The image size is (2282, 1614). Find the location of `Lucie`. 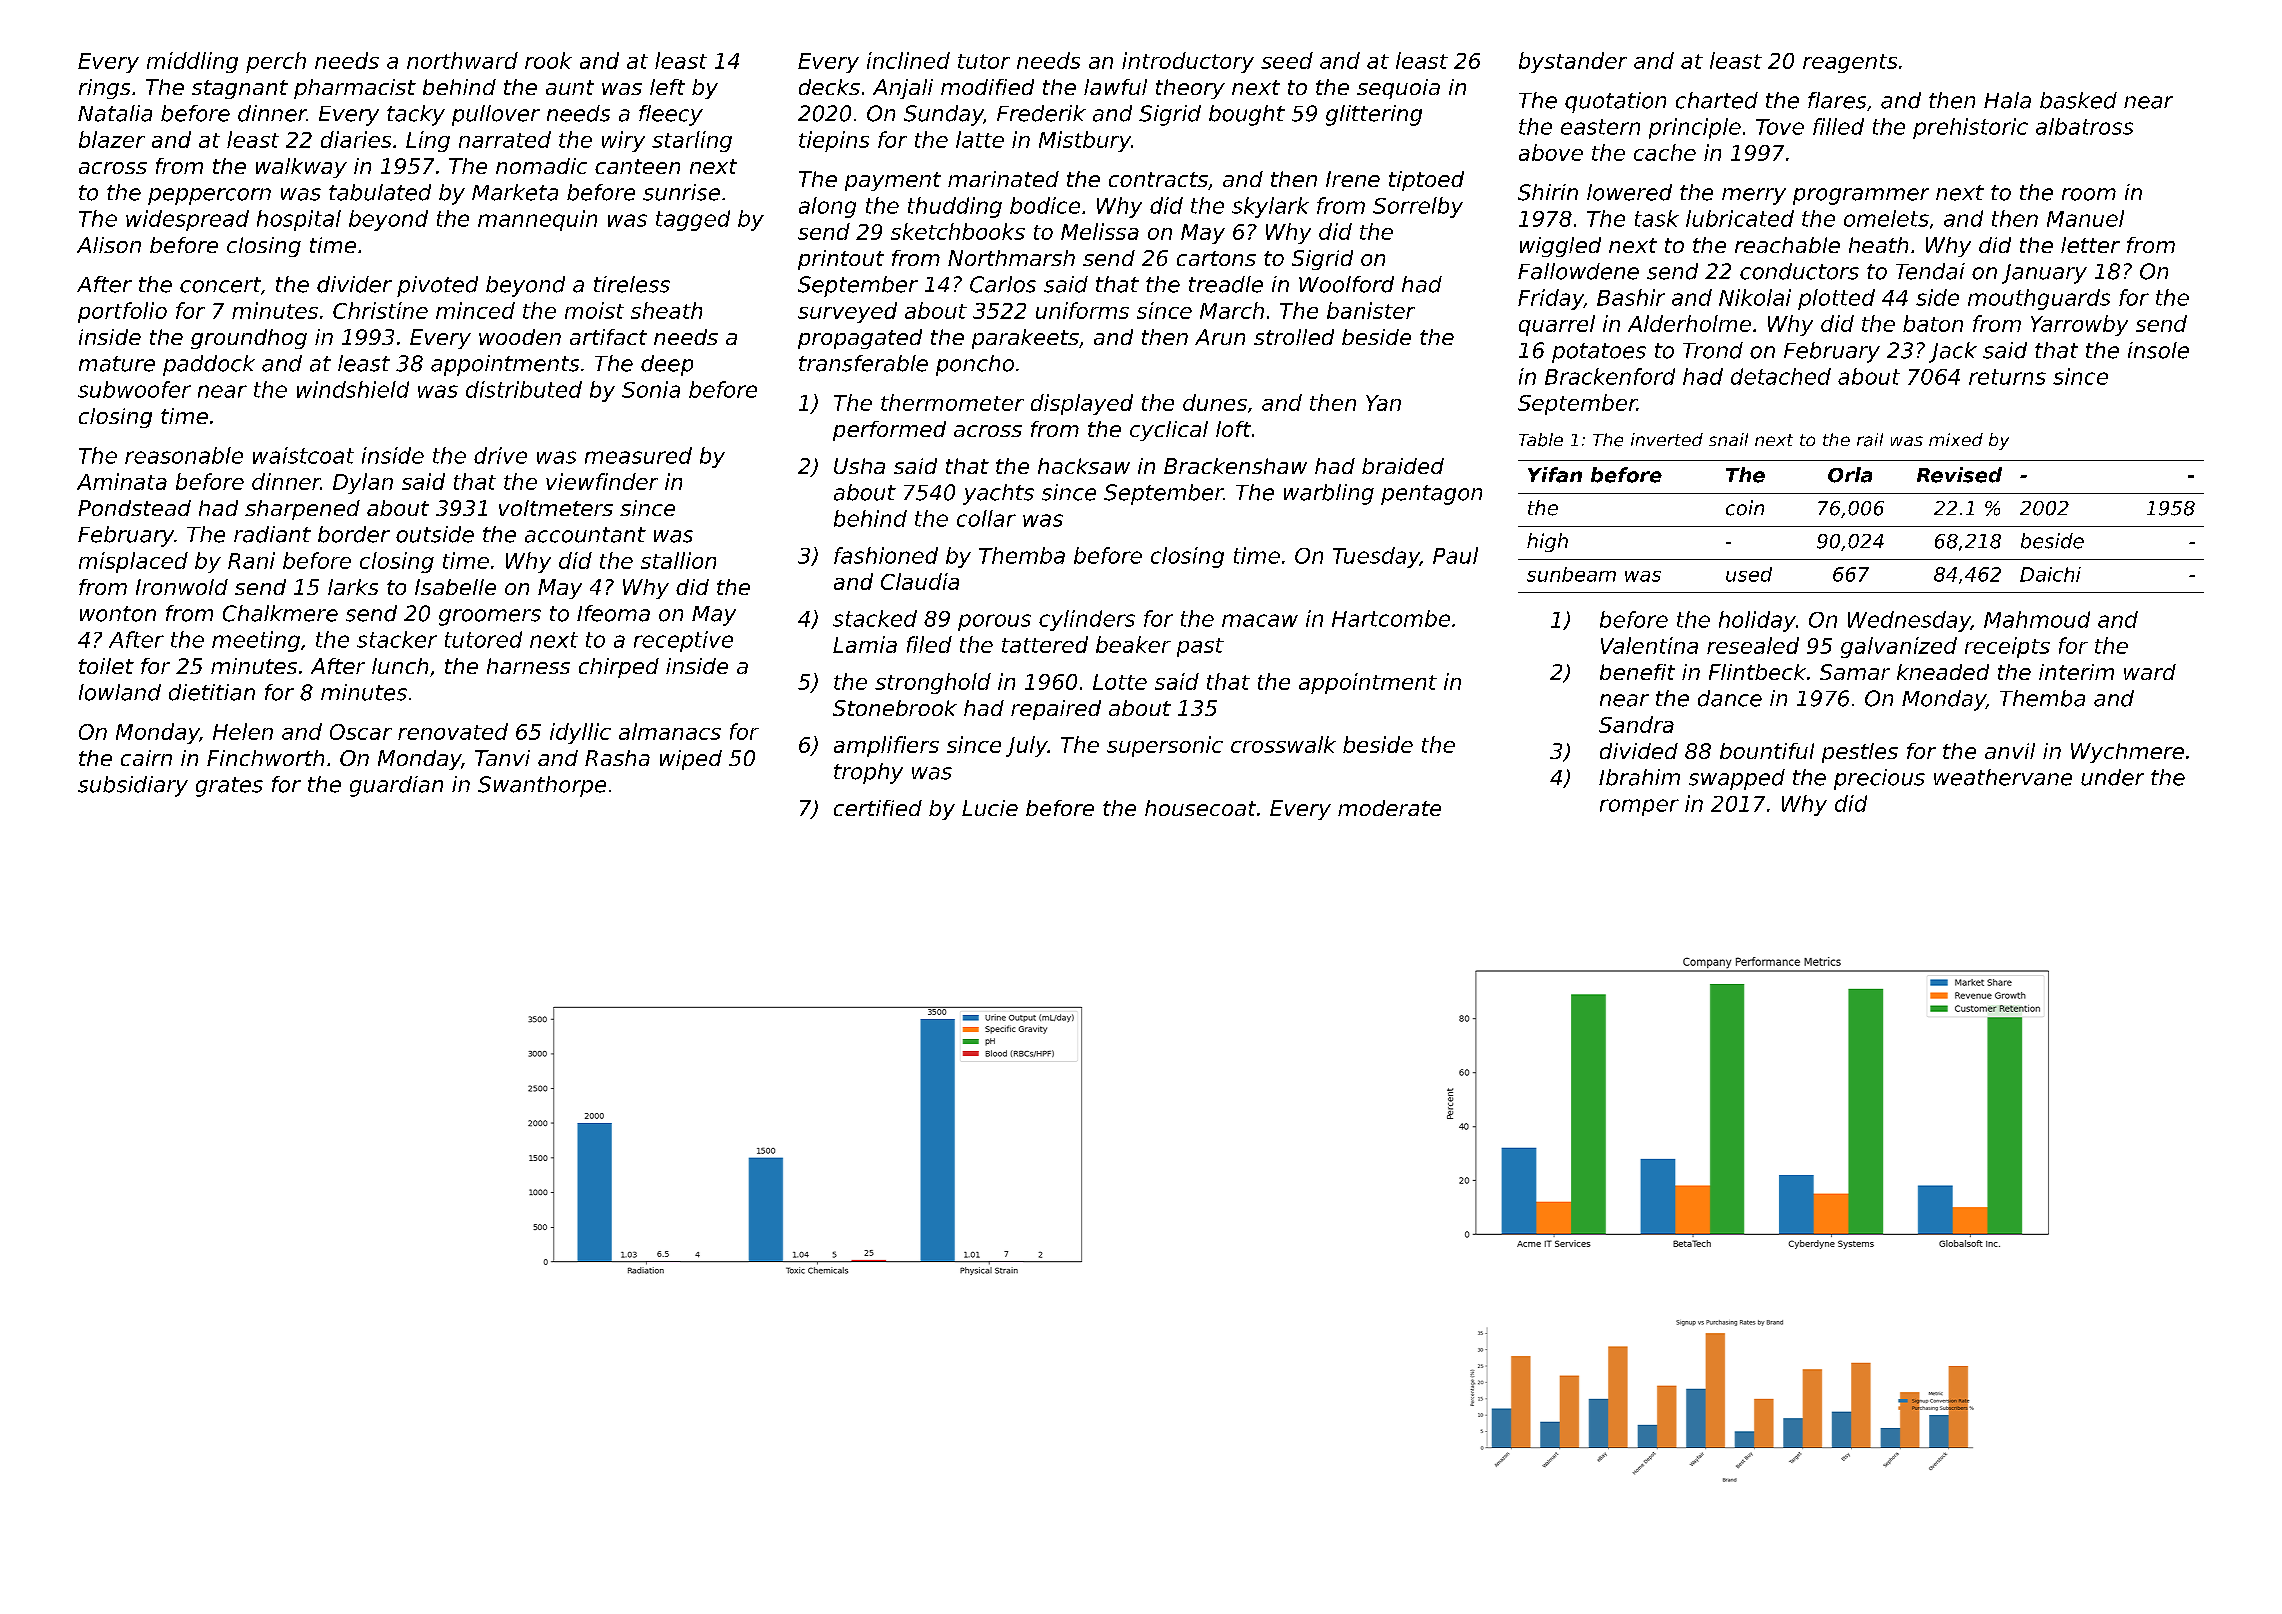

Lucie is located at coordinates (990, 808).
